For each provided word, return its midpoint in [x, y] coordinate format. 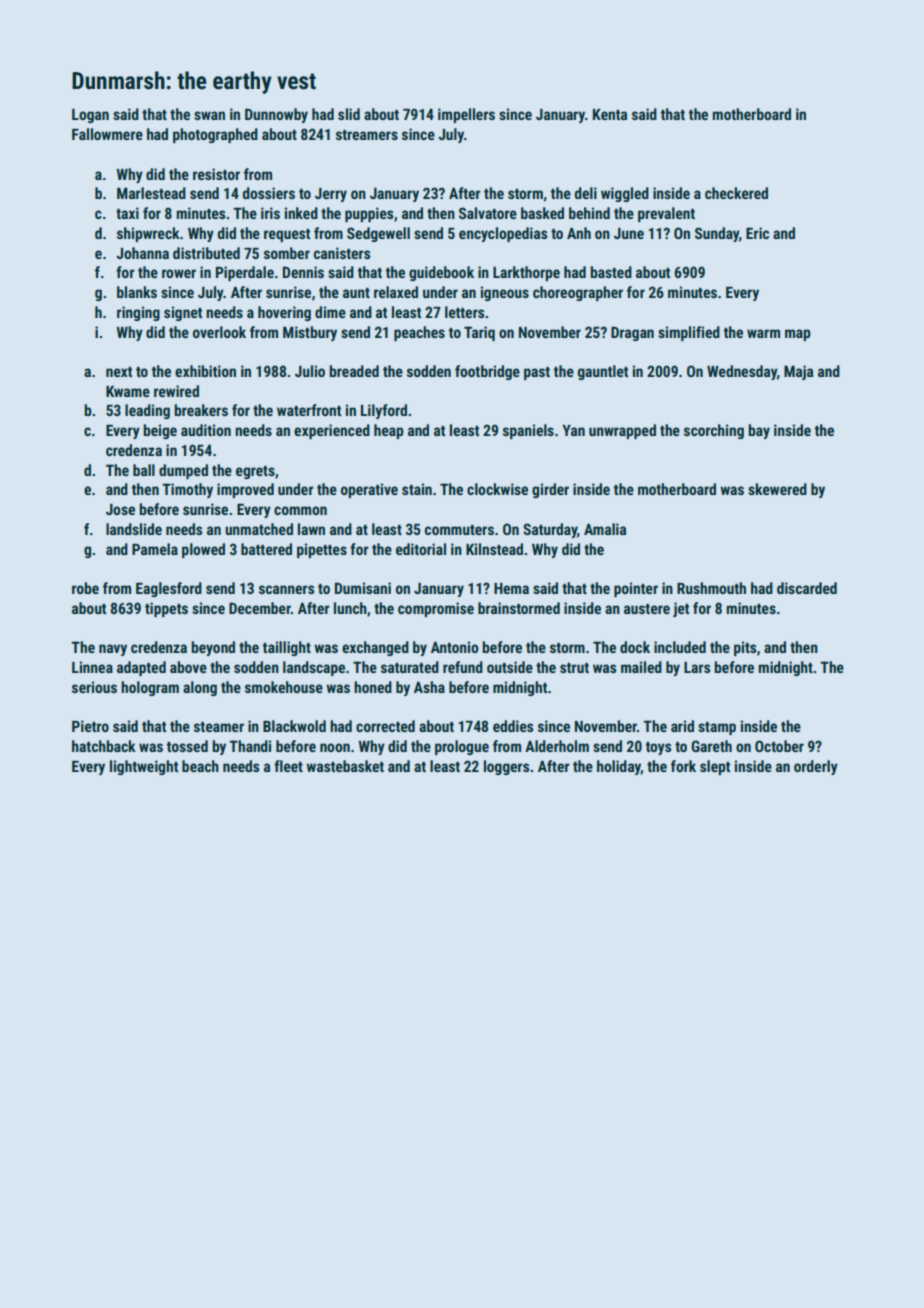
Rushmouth [711, 588]
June [629, 233]
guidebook [441, 273]
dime [330, 312]
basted [611, 272]
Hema [511, 588]
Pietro [90, 726]
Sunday [717, 234]
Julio [310, 371]
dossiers [269, 193]
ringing [138, 313]
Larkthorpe [526, 273]
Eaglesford [169, 589]
